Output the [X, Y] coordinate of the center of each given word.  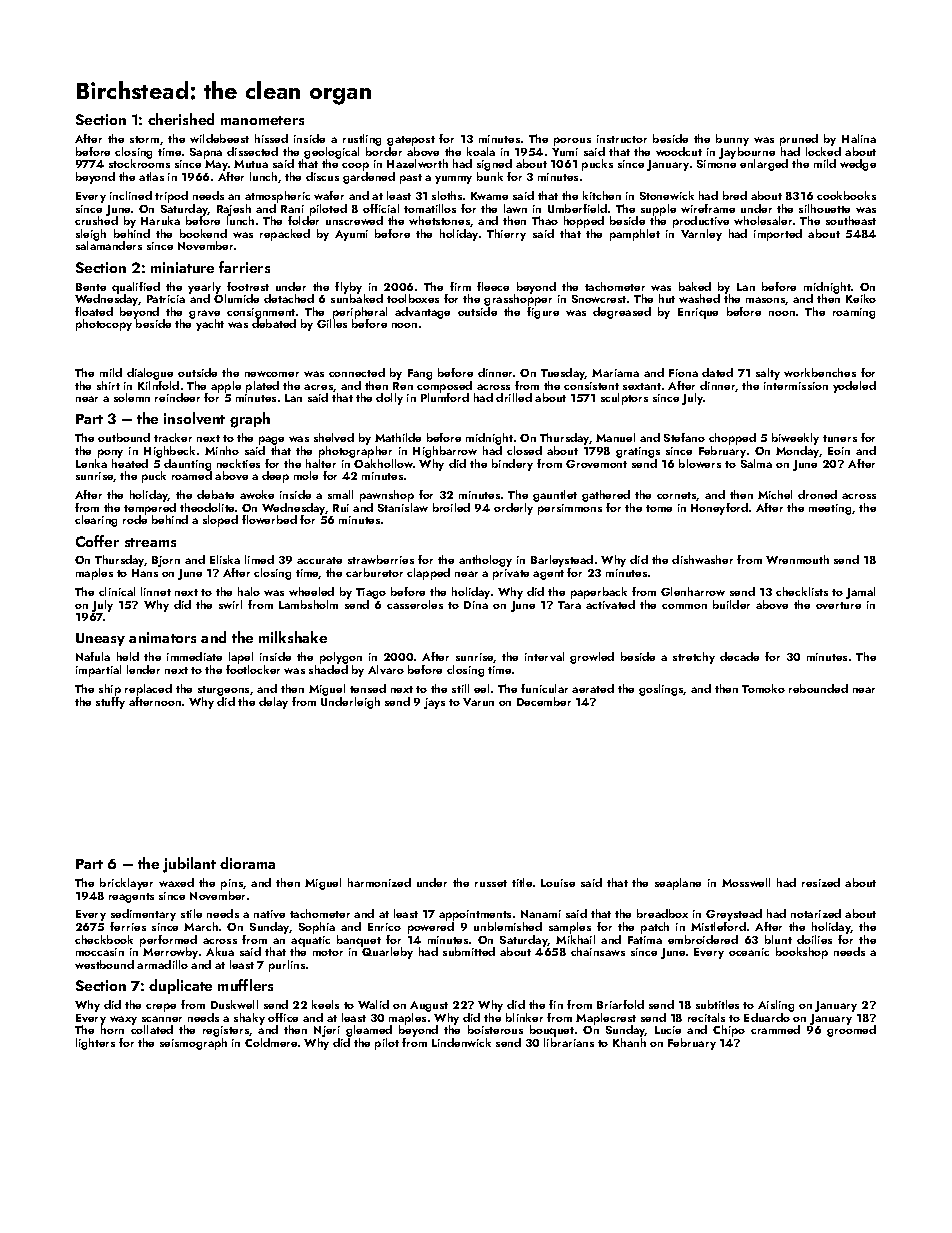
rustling [362, 140]
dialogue [150, 374]
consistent [591, 386]
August [429, 1006]
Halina [859, 138]
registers [226, 1031]
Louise [558, 883]
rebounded [818, 688]
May [216, 165]
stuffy [110, 703]
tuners [840, 438]
